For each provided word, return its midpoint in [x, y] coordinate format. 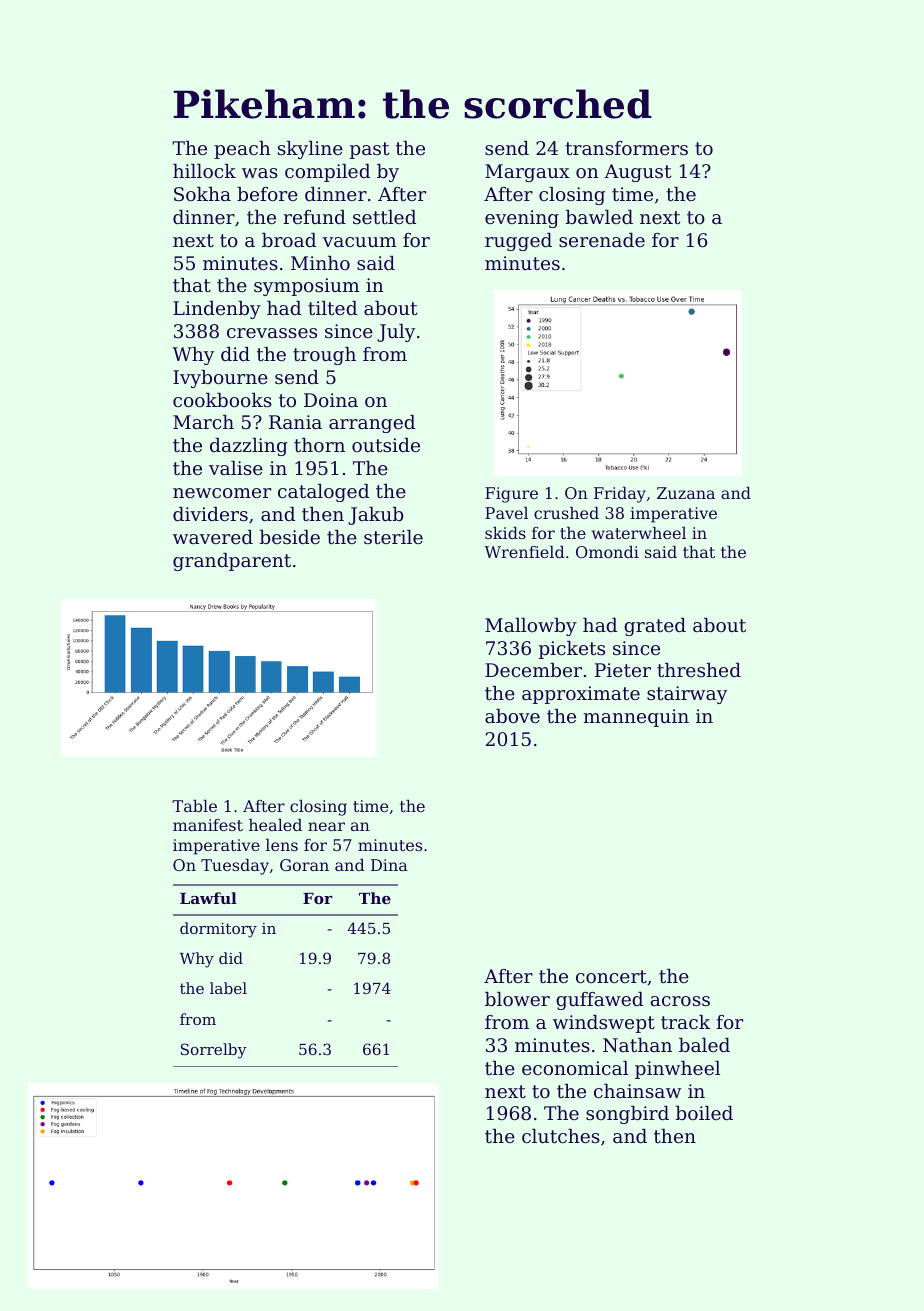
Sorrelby [214, 1051]
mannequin [636, 718]
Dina [389, 865]
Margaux [527, 173]
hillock [204, 171]
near [326, 826]
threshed [699, 670]
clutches [561, 1136]
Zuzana [686, 493]
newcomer [222, 493]
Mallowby [531, 627]
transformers [626, 148]
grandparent [232, 562]
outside [386, 445]
